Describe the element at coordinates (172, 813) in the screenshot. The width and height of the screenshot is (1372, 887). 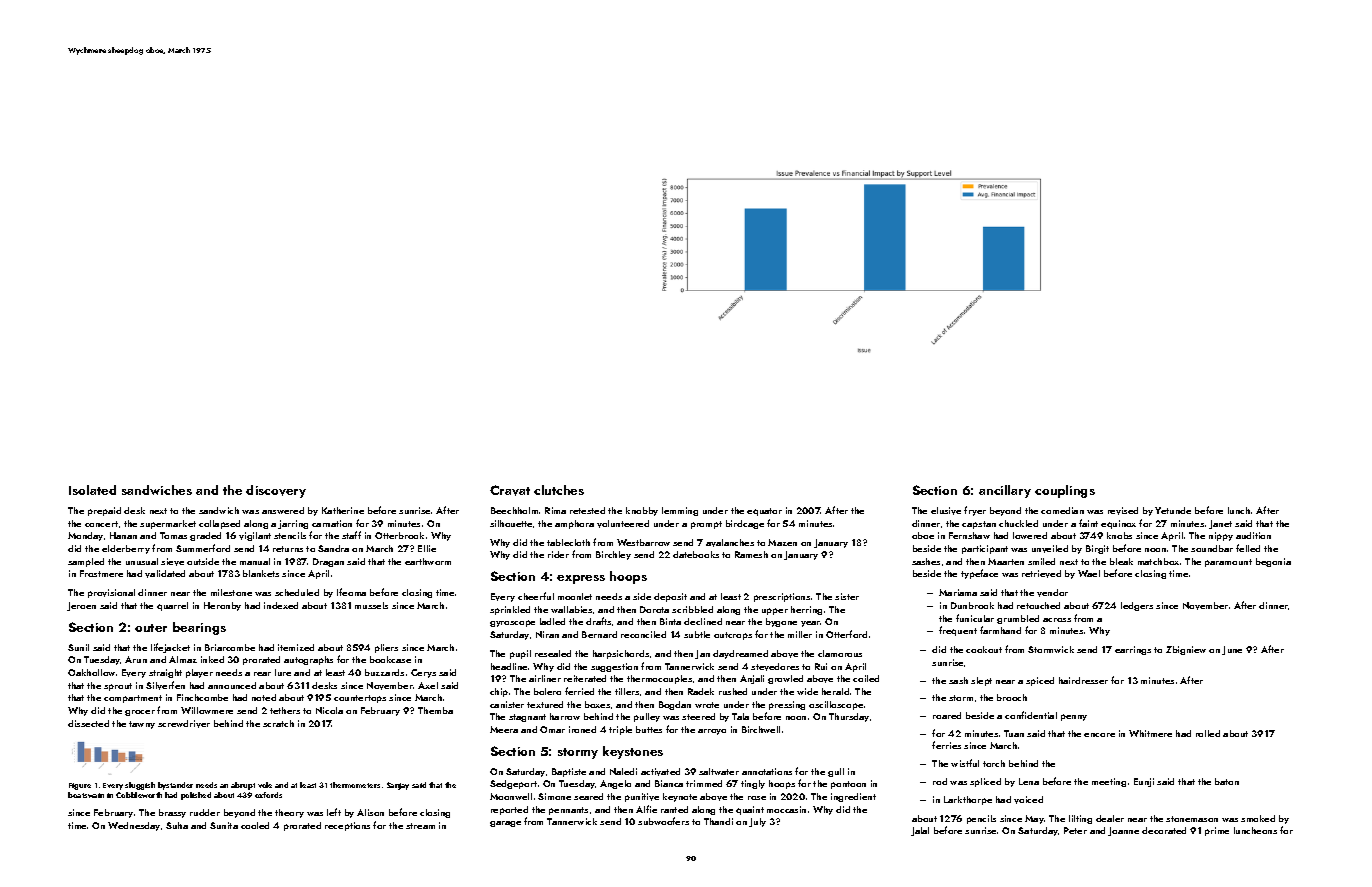
I see `brassy` at that location.
